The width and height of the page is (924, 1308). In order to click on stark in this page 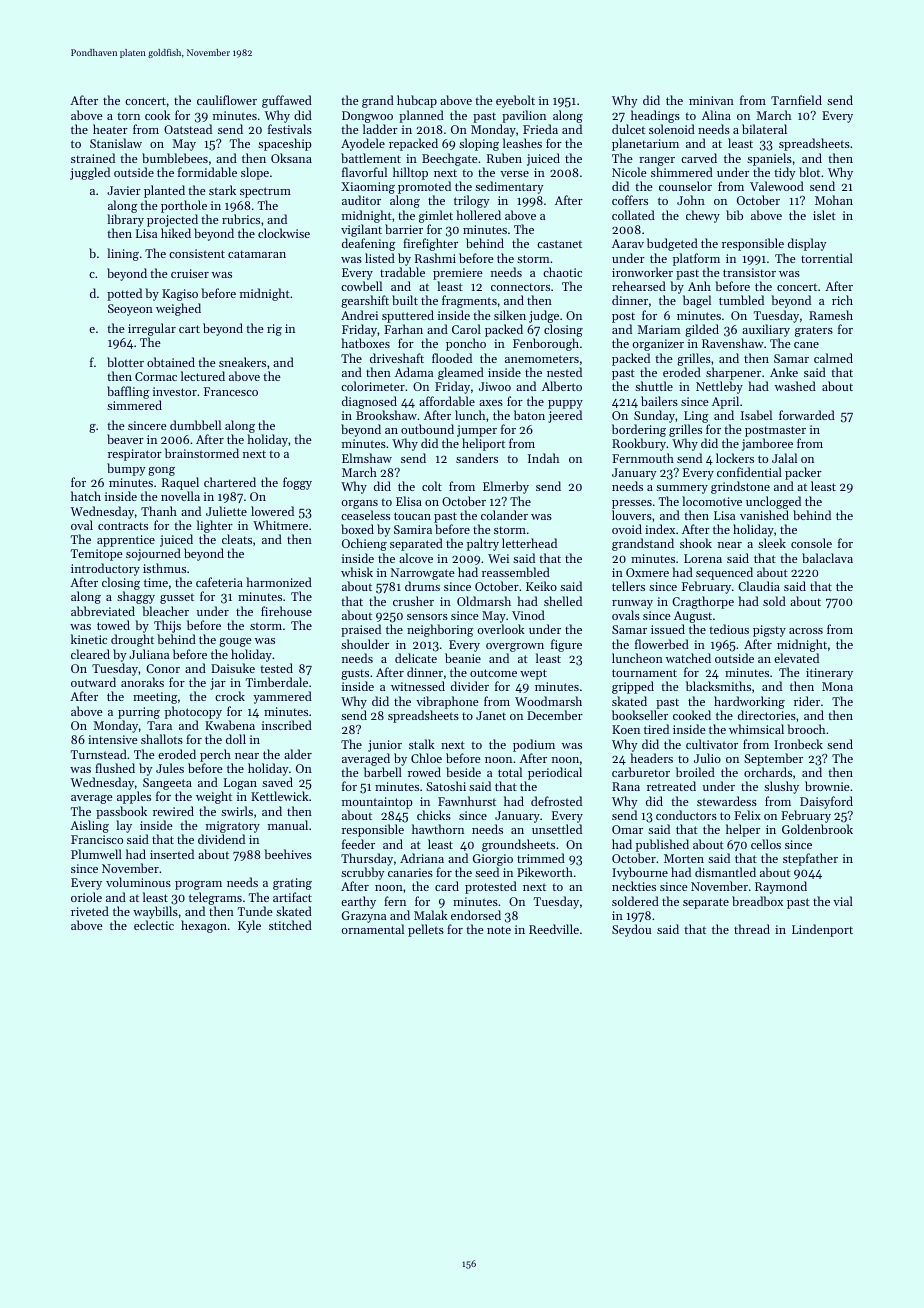, I will do `click(222, 190)`.
